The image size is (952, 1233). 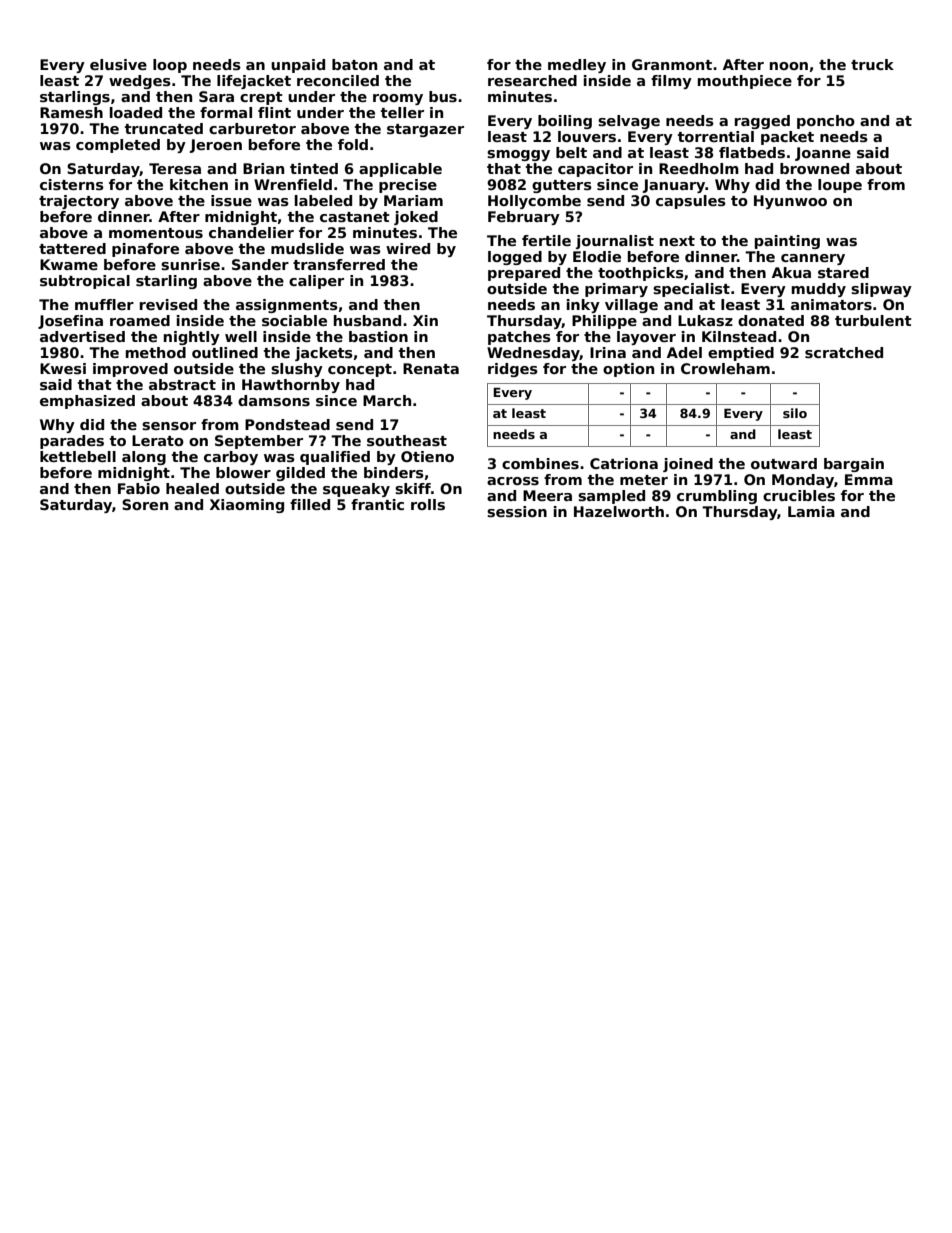 What do you see at coordinates (577, 66) in the page?
I see `medley` at bounding box center [577, 66].
